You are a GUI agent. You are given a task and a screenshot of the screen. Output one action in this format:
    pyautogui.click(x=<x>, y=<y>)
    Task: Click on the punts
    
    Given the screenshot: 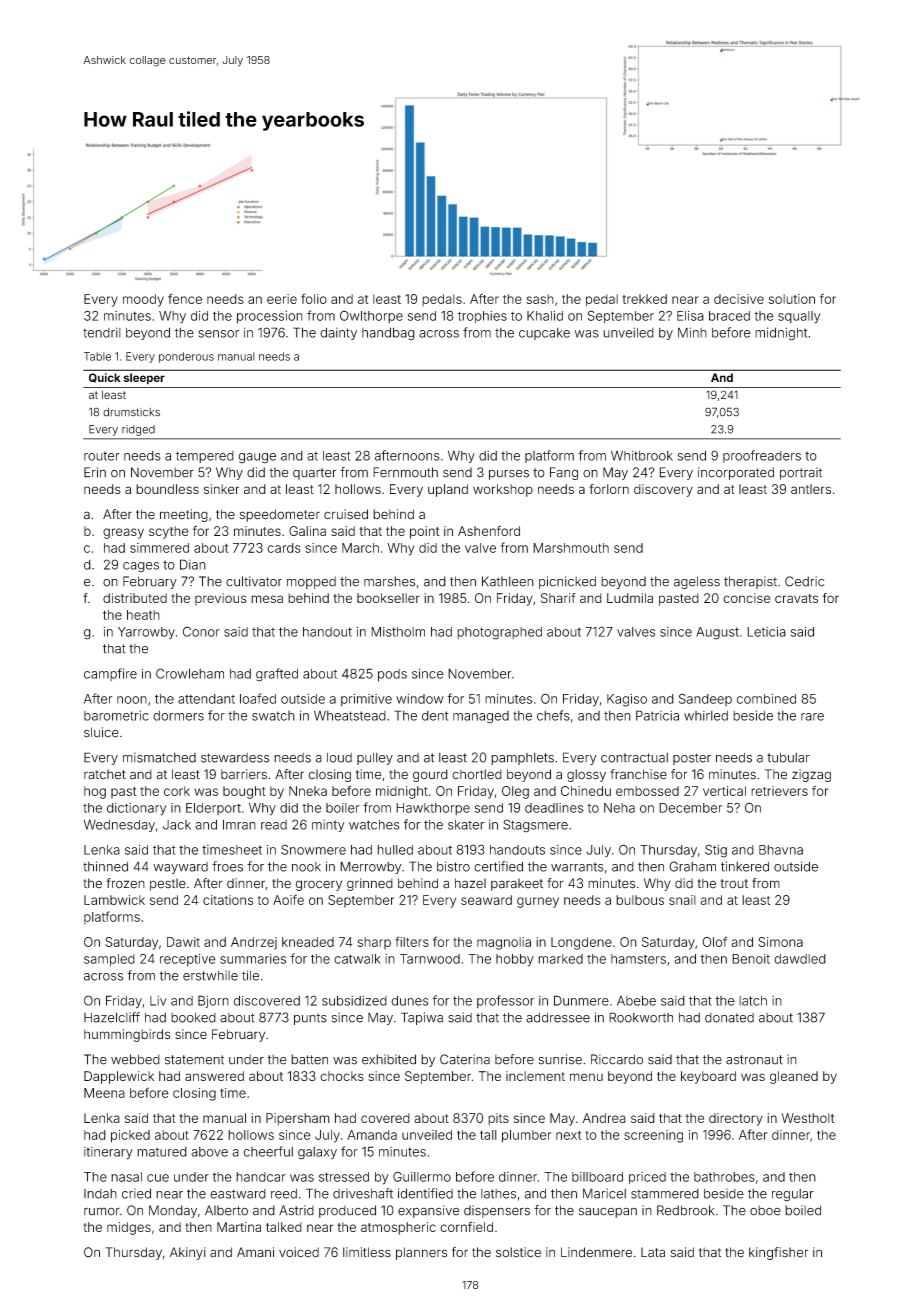 What is the action you would take?
    pyautogui.click(x=310, y=1019)
